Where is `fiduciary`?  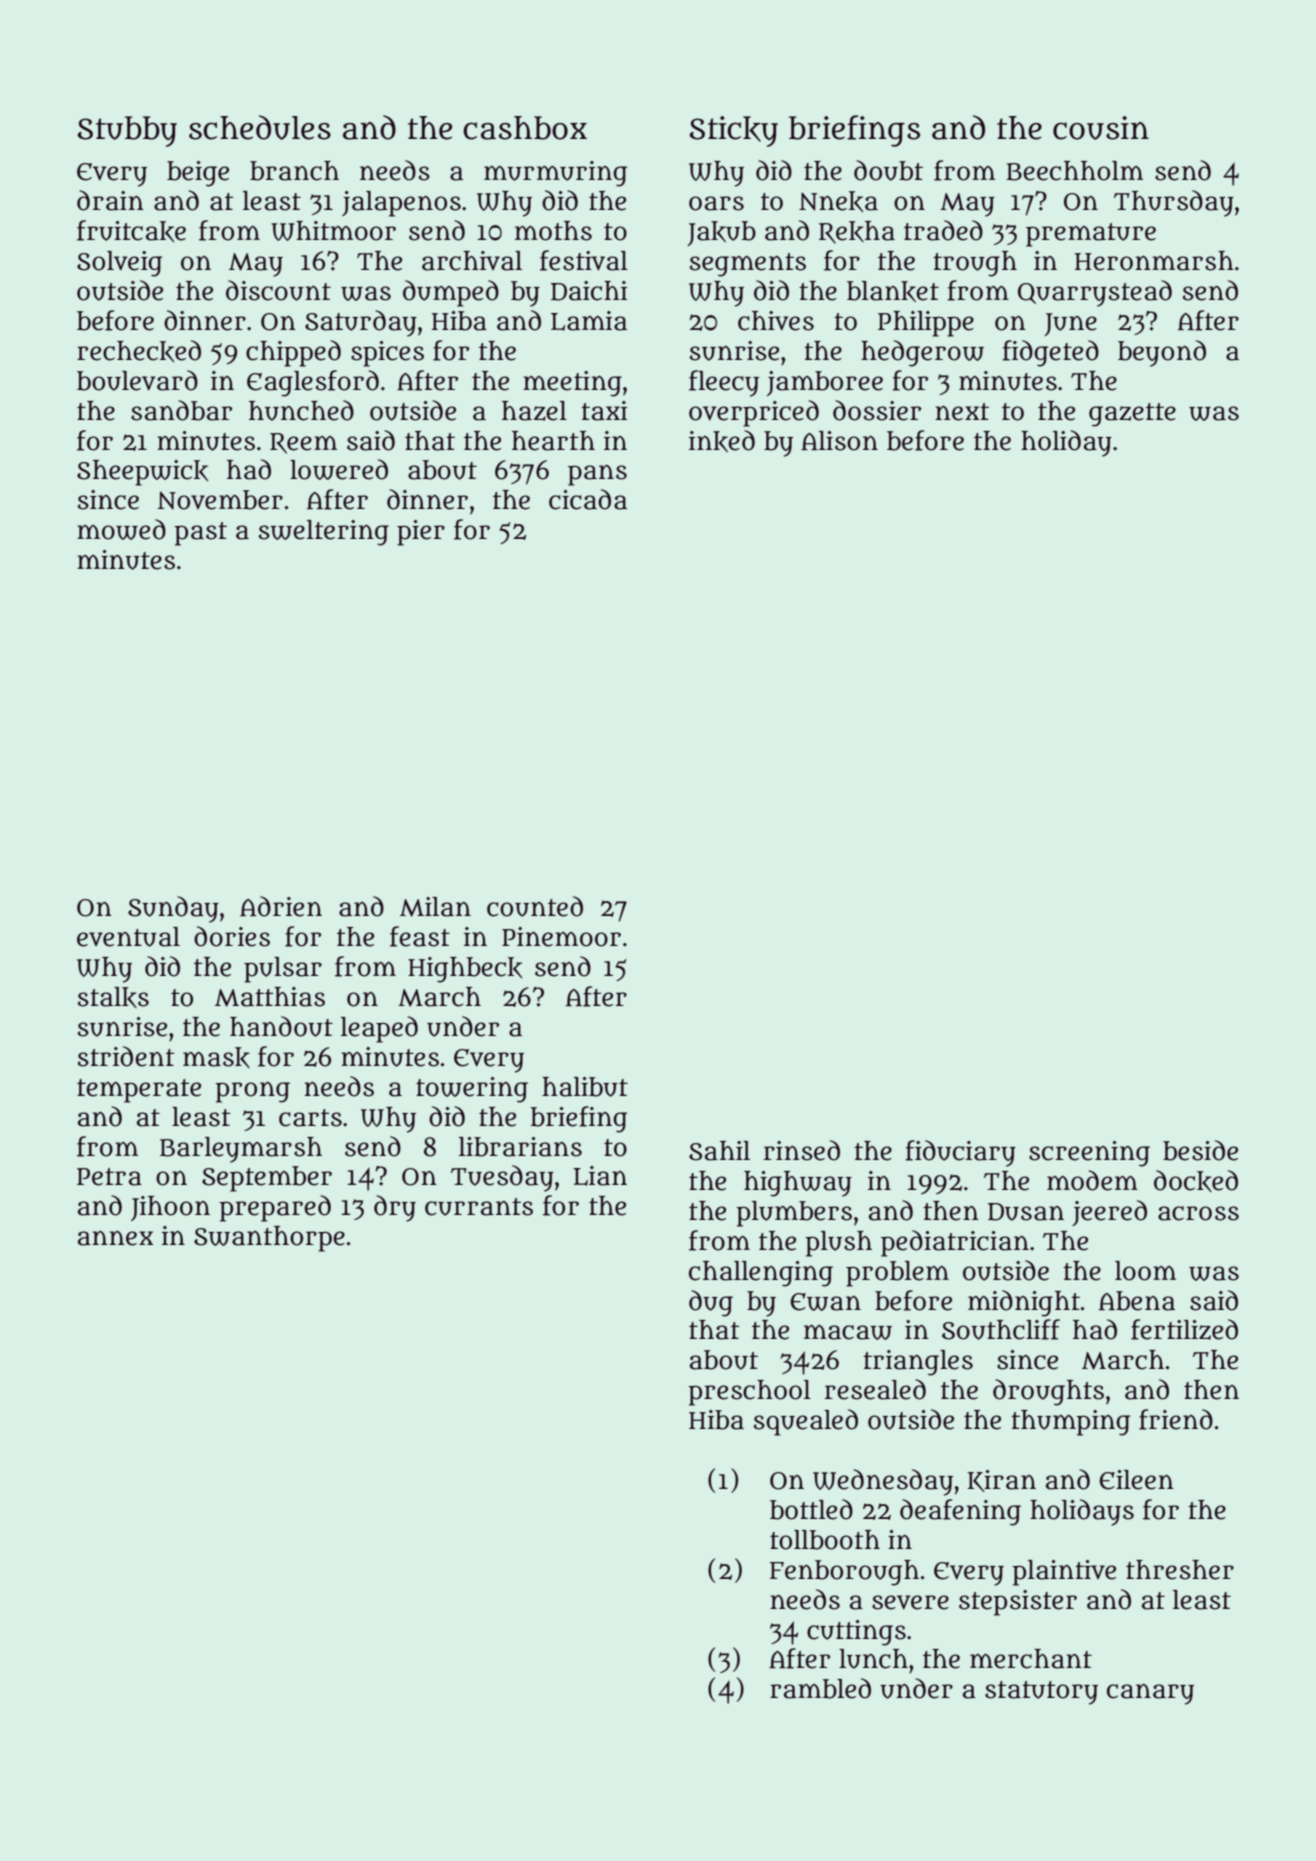
fiduciary is located at coordinates (960, 1153).
